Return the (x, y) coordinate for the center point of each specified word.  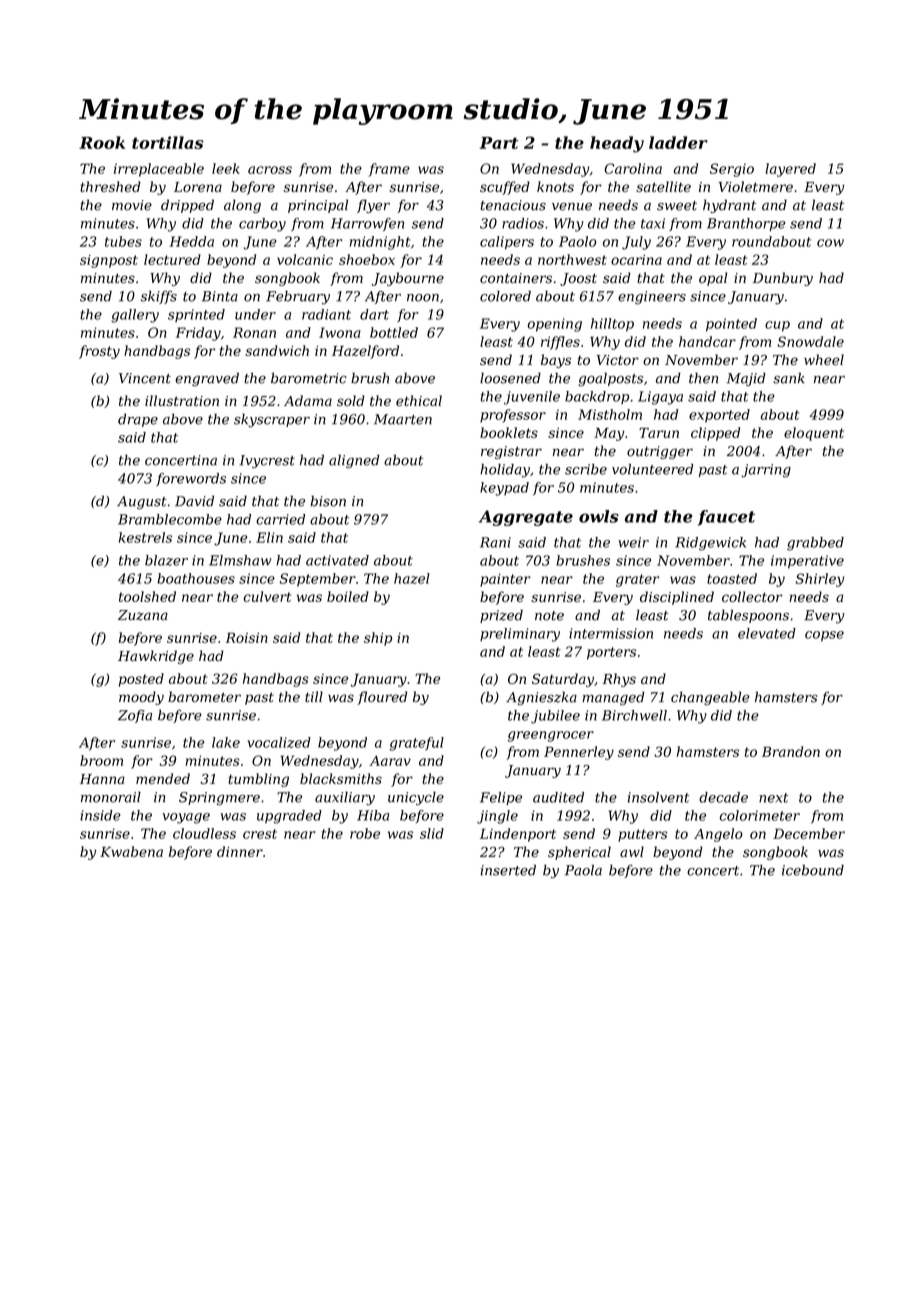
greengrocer (551, 736)
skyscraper (272, 420)
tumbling (258, 780)
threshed (110, 186)
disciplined (677, 598)
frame (389, 170)
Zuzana (143, 615)
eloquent (814, 434)
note (549, 616)
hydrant (729, 206)
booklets (509, 432)
